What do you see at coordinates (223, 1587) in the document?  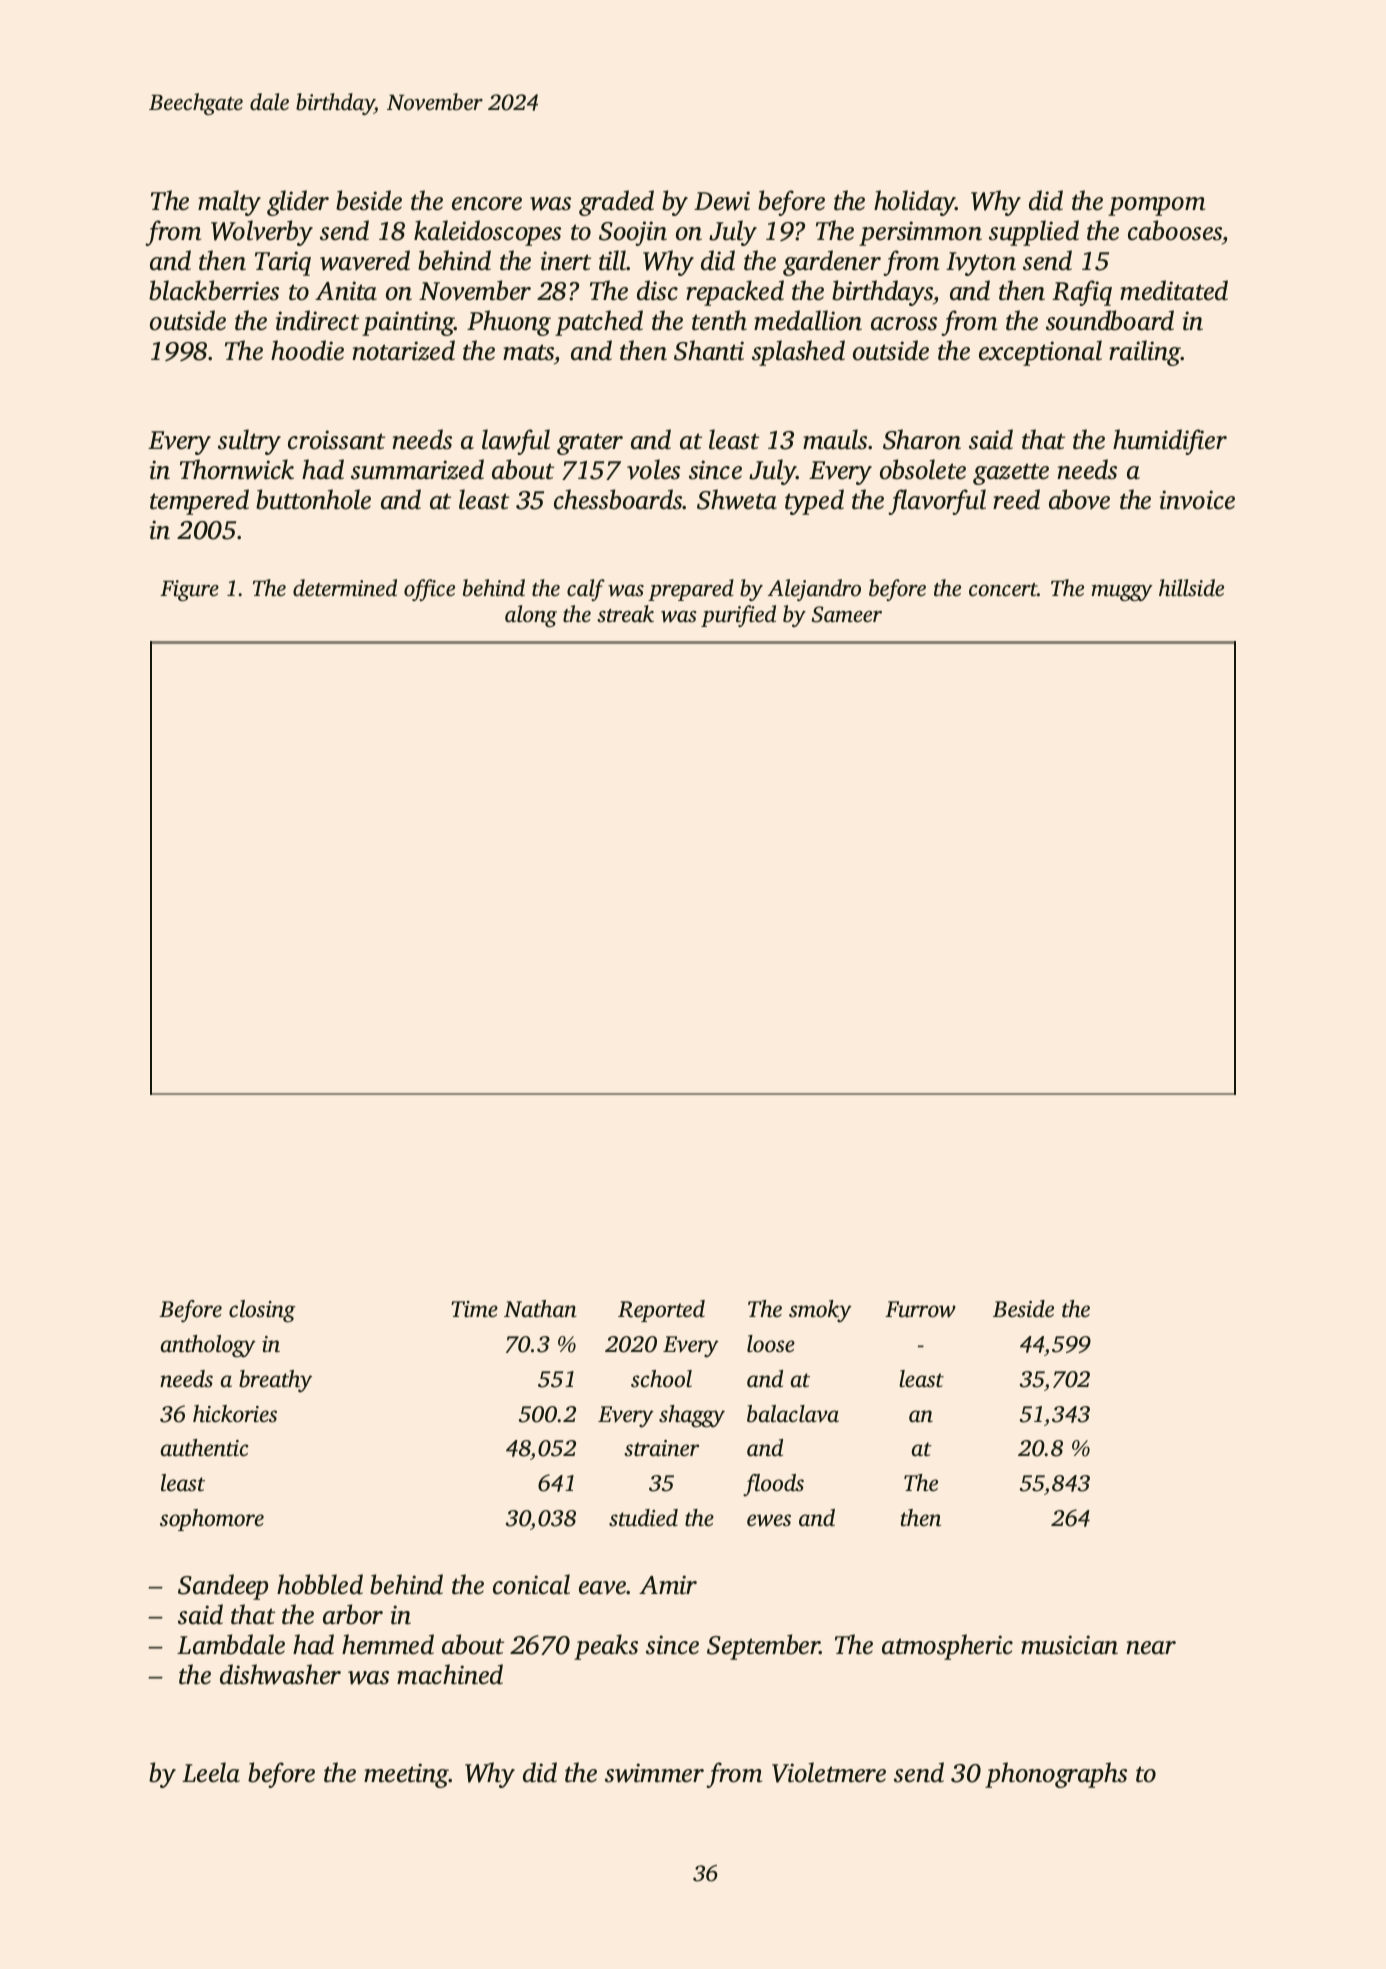 I see `Sandeep` at bounding box center [223, 1587].
